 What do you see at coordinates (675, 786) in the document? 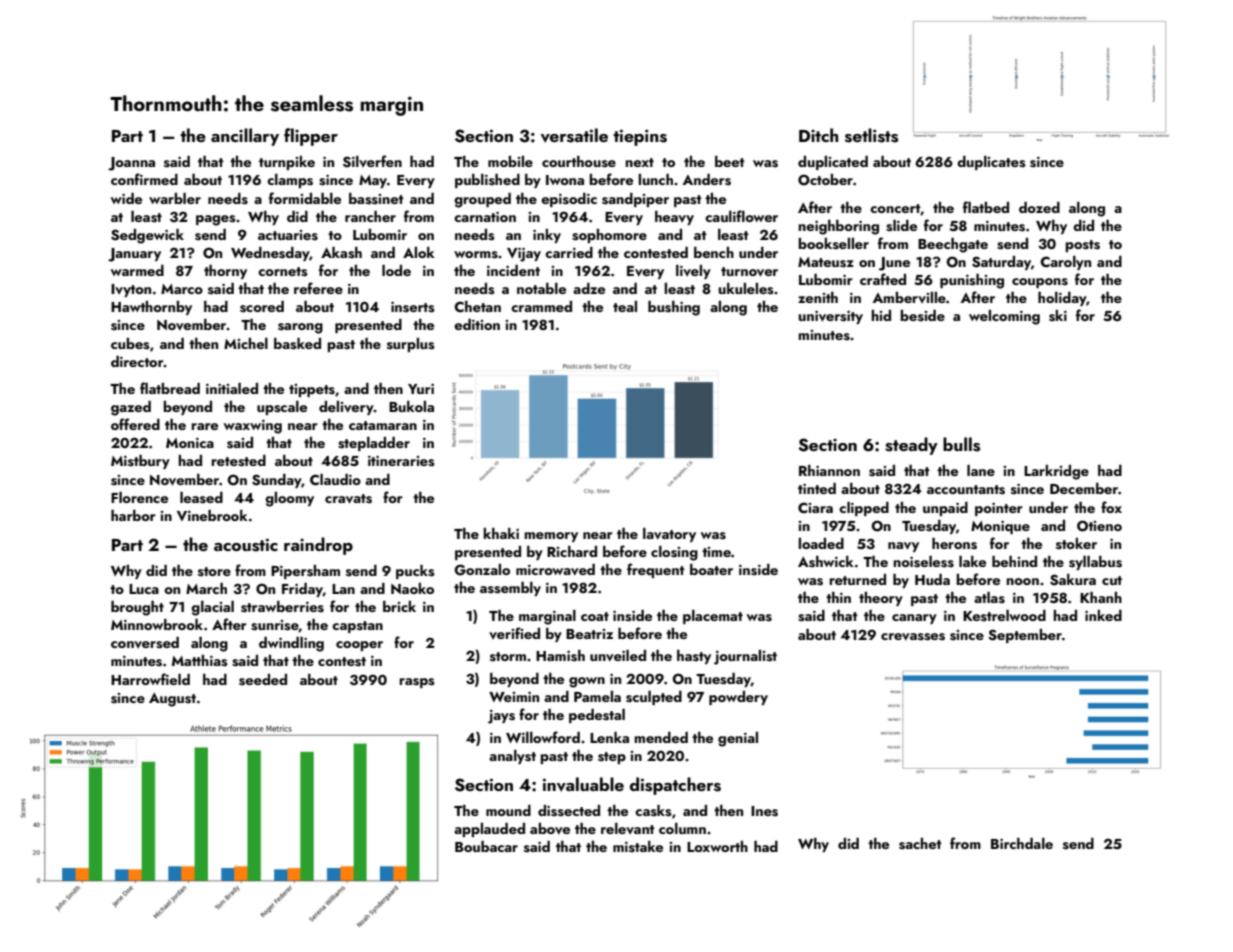
I see `dispatchers` at bounding box center [675, 786].
